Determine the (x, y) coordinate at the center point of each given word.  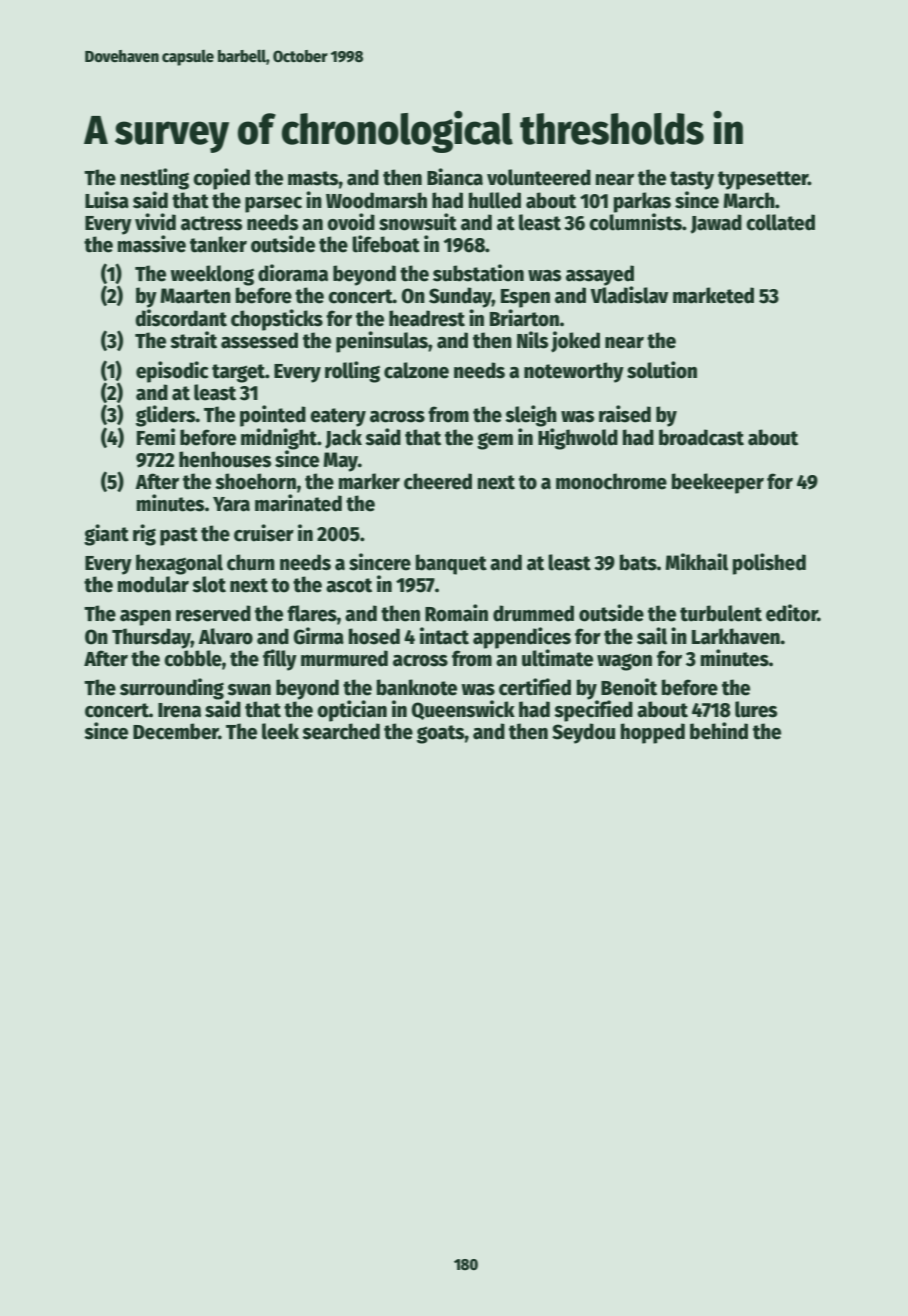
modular (153, 584)
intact (444, 636)
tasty (692, 180)
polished (769, 564)
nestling (155, 179)
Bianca (455, 177)
